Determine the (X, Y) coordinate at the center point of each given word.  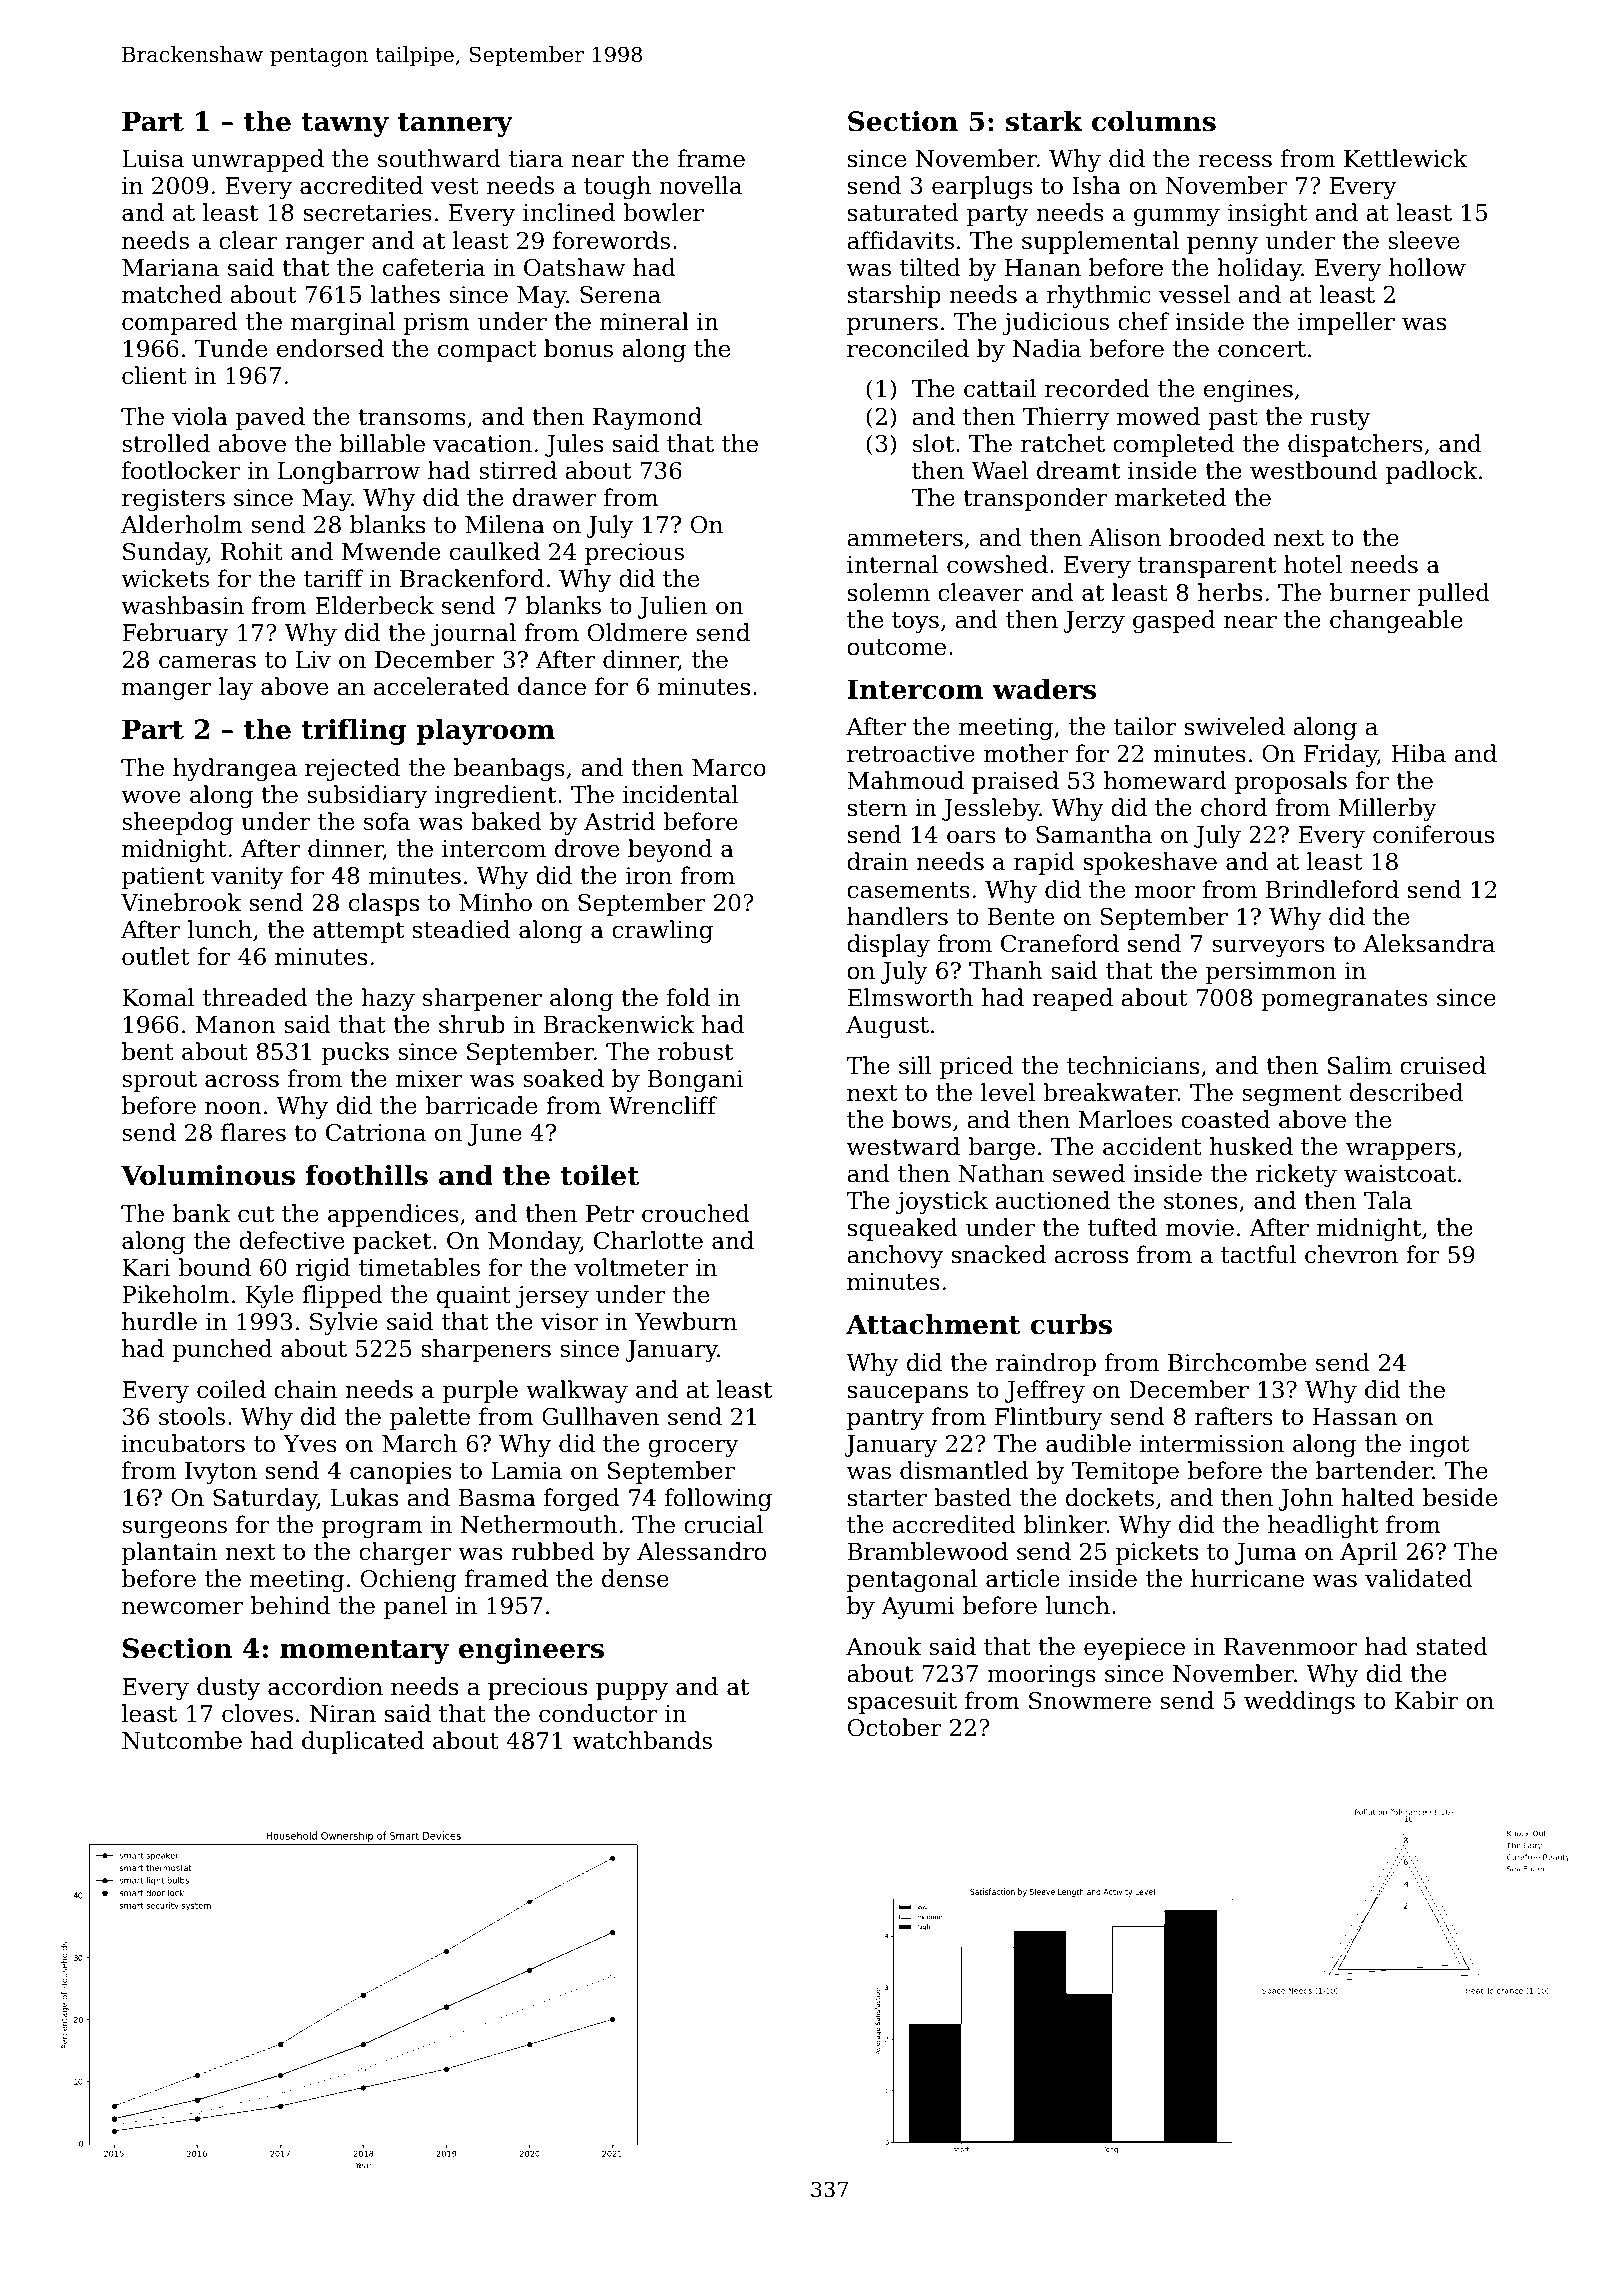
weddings (1299, 1702)
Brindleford (1332, 889)
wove (151, 797)
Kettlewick (1405, 158)
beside (1460, 1497)
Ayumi (918, 1608)
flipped (342, 1296)
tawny (345, 125)
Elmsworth (910, 997)
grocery (694, 1448)
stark (1044, 121)
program (372, 1529)
